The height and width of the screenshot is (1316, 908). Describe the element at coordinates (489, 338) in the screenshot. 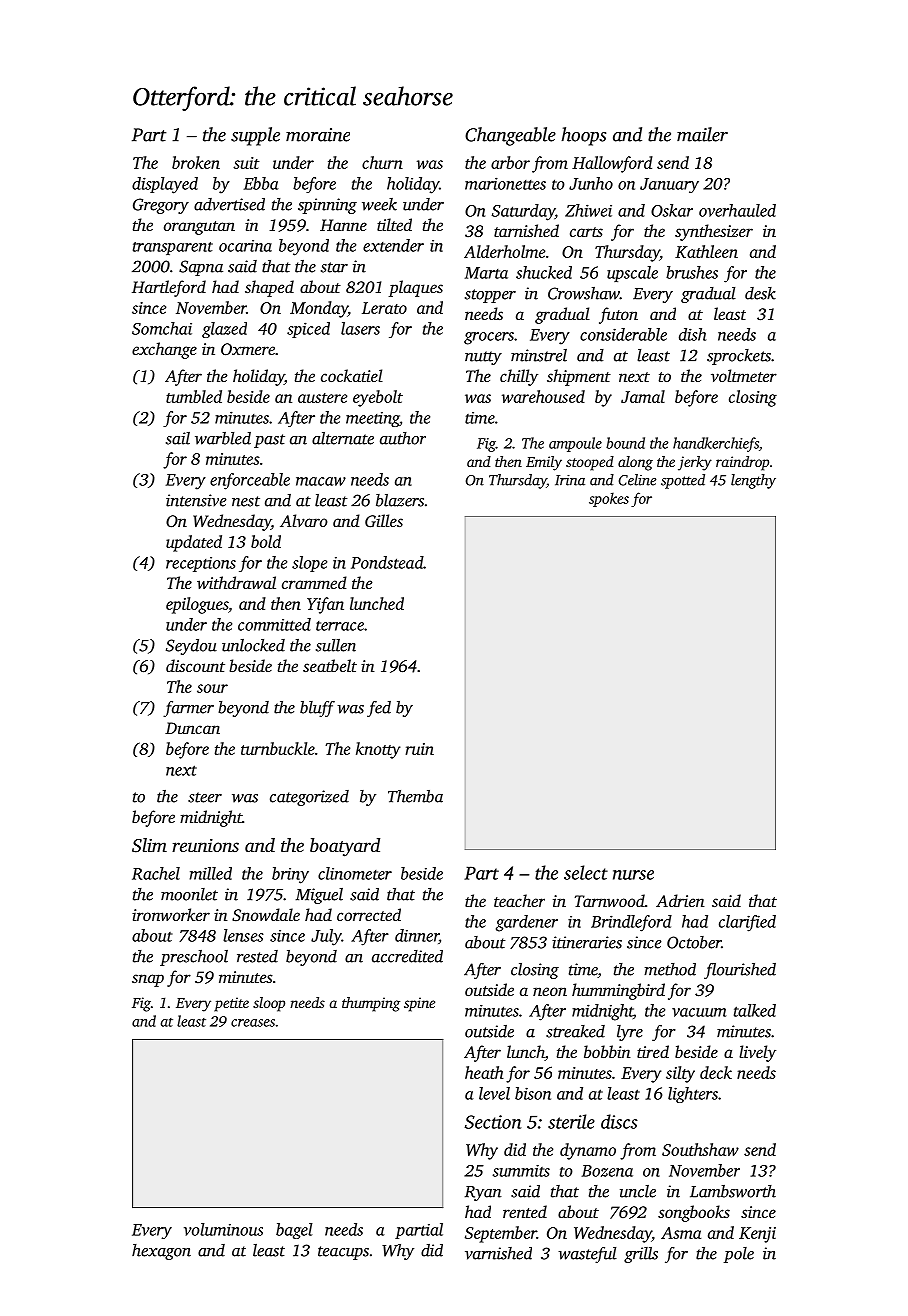

I see `grocers` at that location.
